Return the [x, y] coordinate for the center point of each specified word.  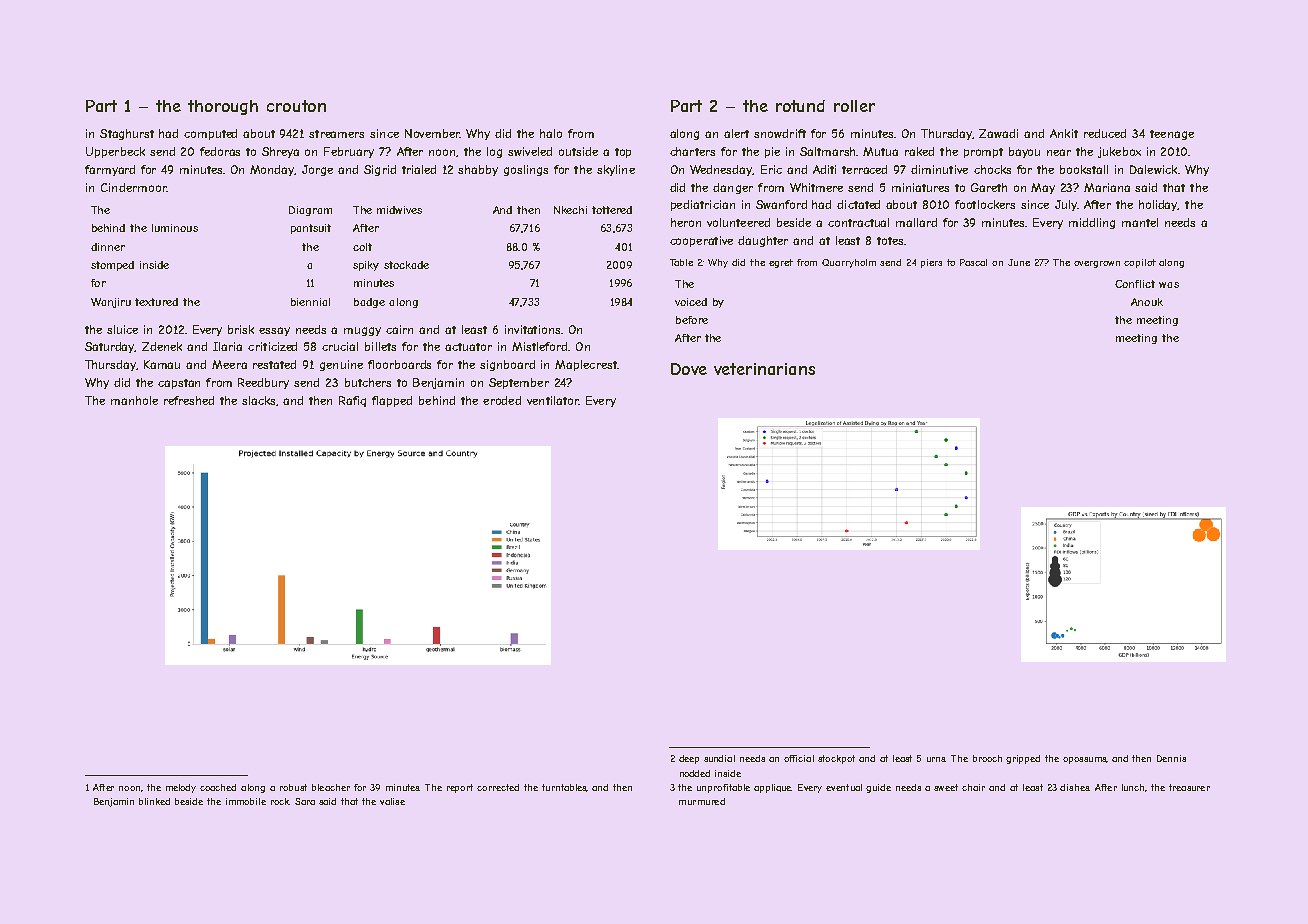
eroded [502, 400]
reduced [1105, 133]
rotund [800, 106]
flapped [392, 401]
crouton [296, 106]
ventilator [553, 400]
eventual [844, 787]
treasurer [1189, 787]
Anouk [1147, 302]
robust [293, 787]
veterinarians [764, 369]
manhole [134, 400]
